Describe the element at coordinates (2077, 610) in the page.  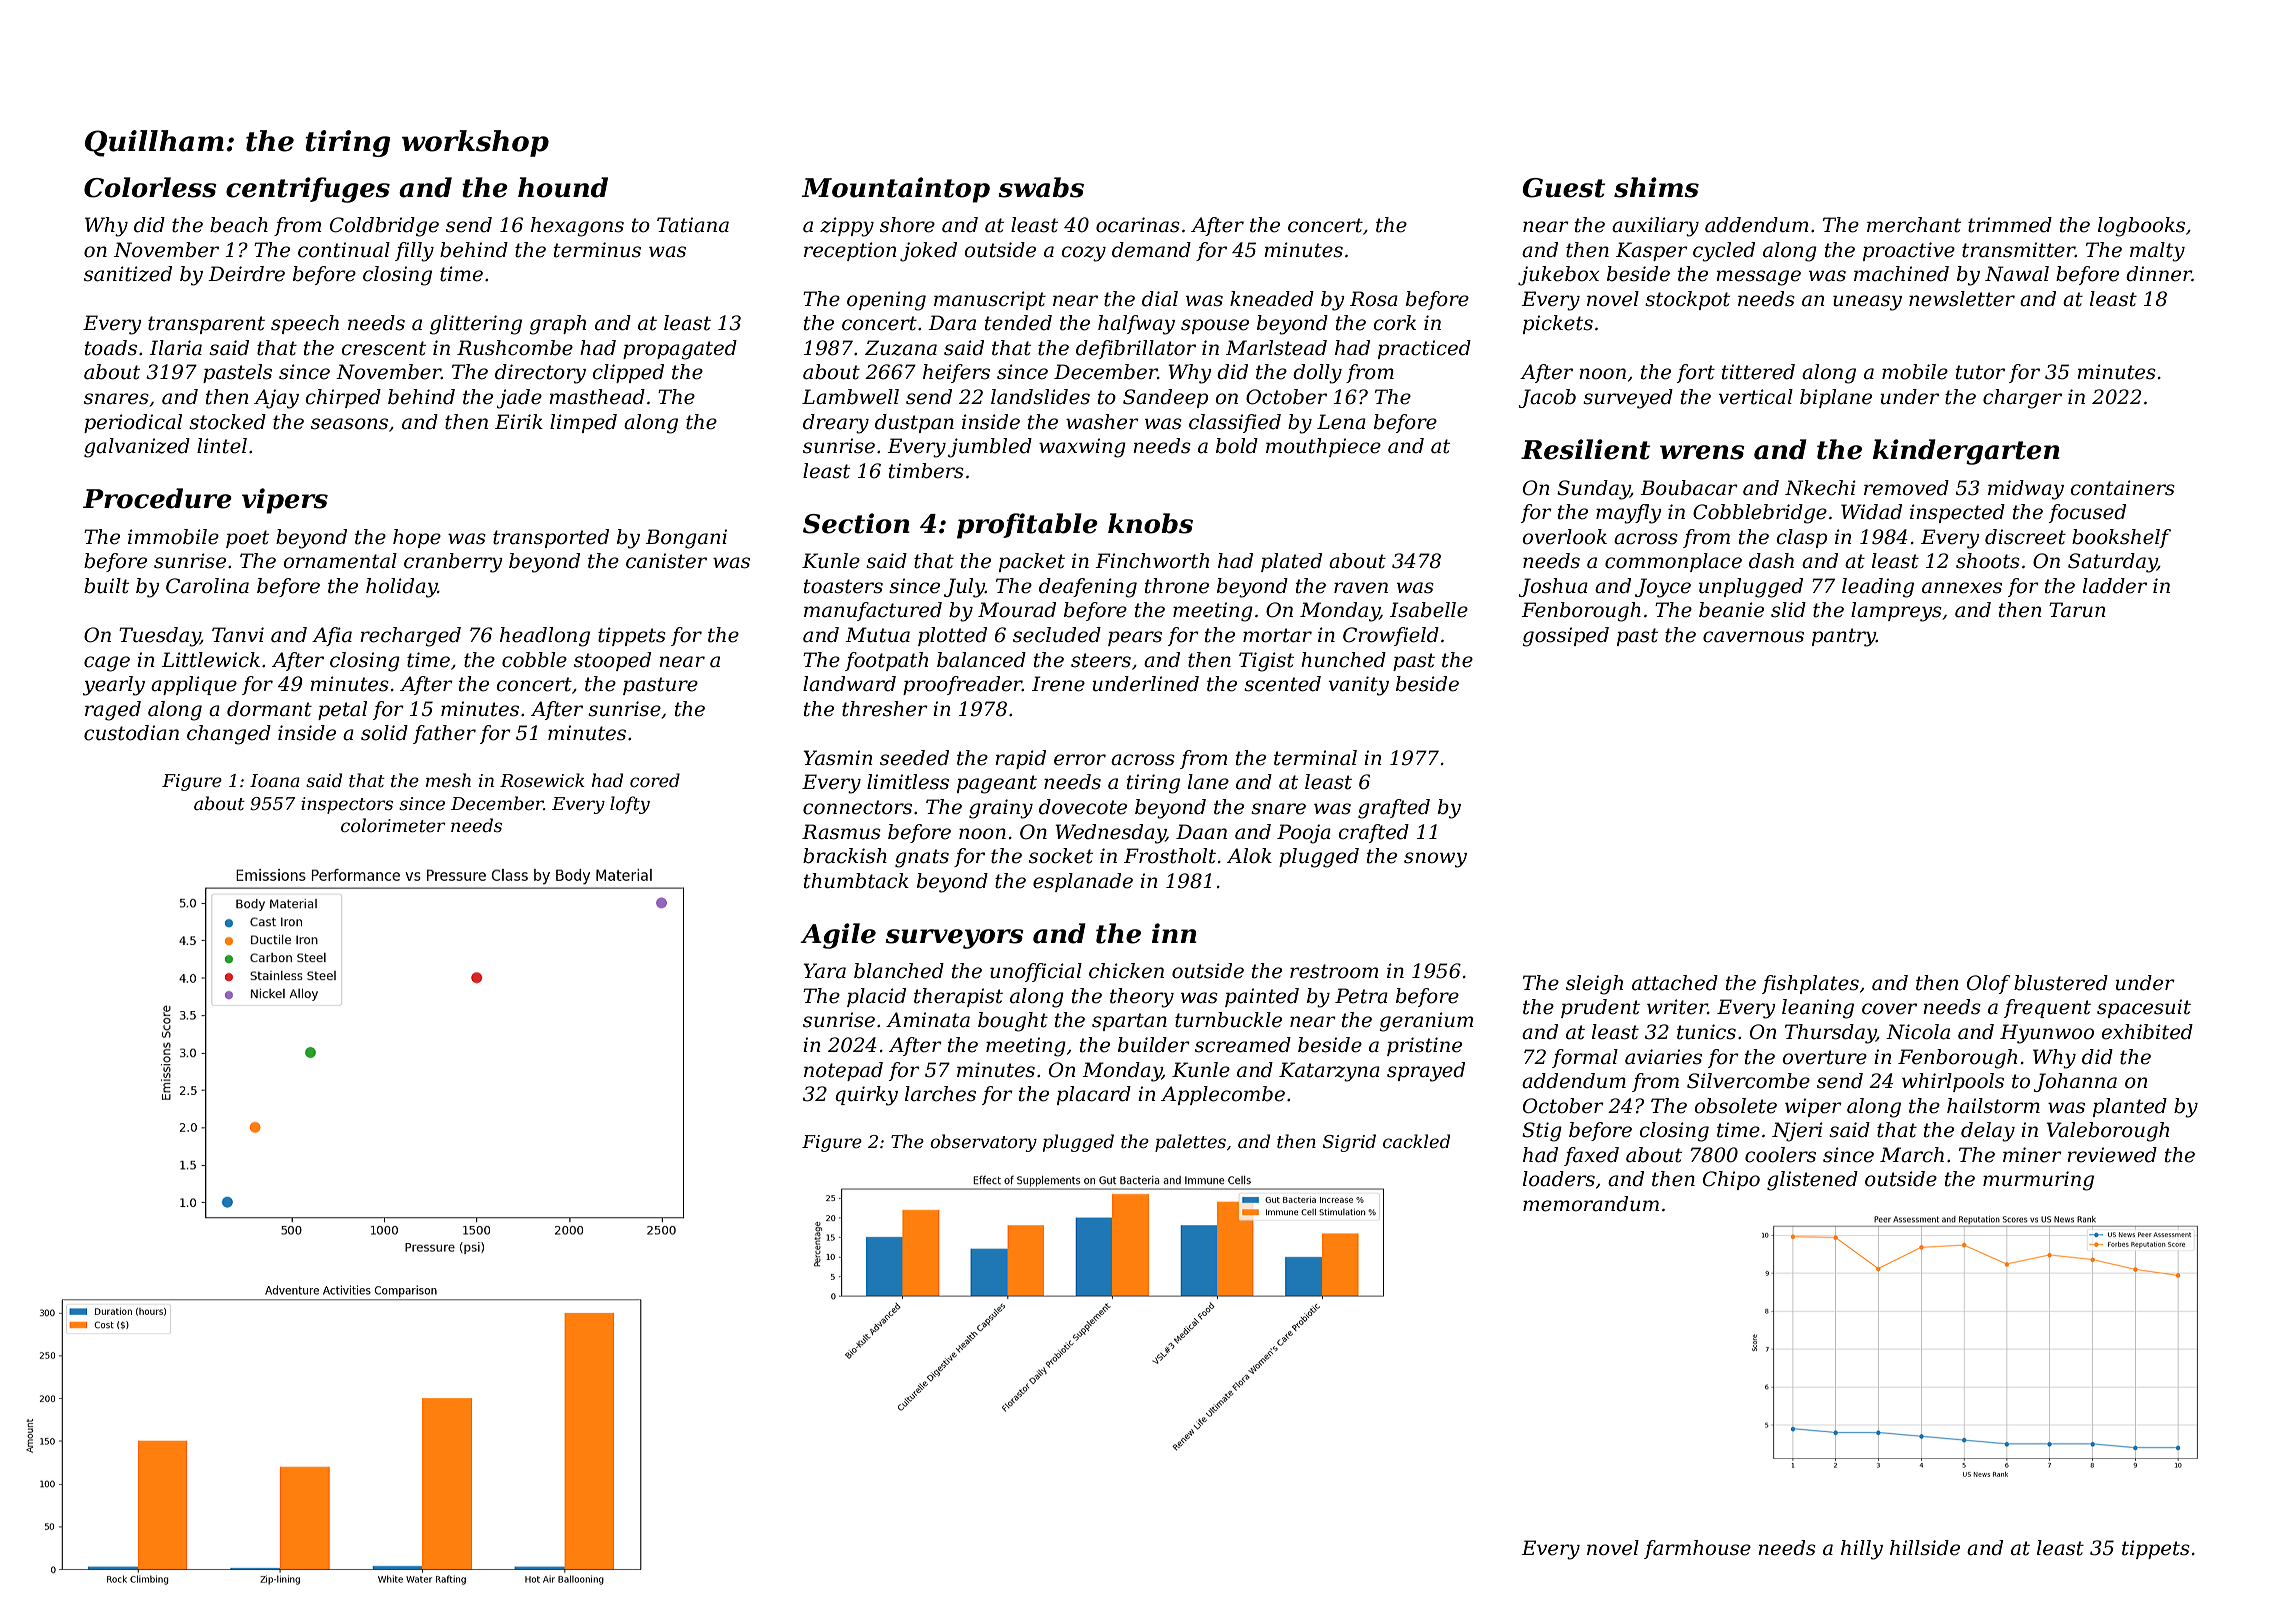
I see `Tarun` at that location.
